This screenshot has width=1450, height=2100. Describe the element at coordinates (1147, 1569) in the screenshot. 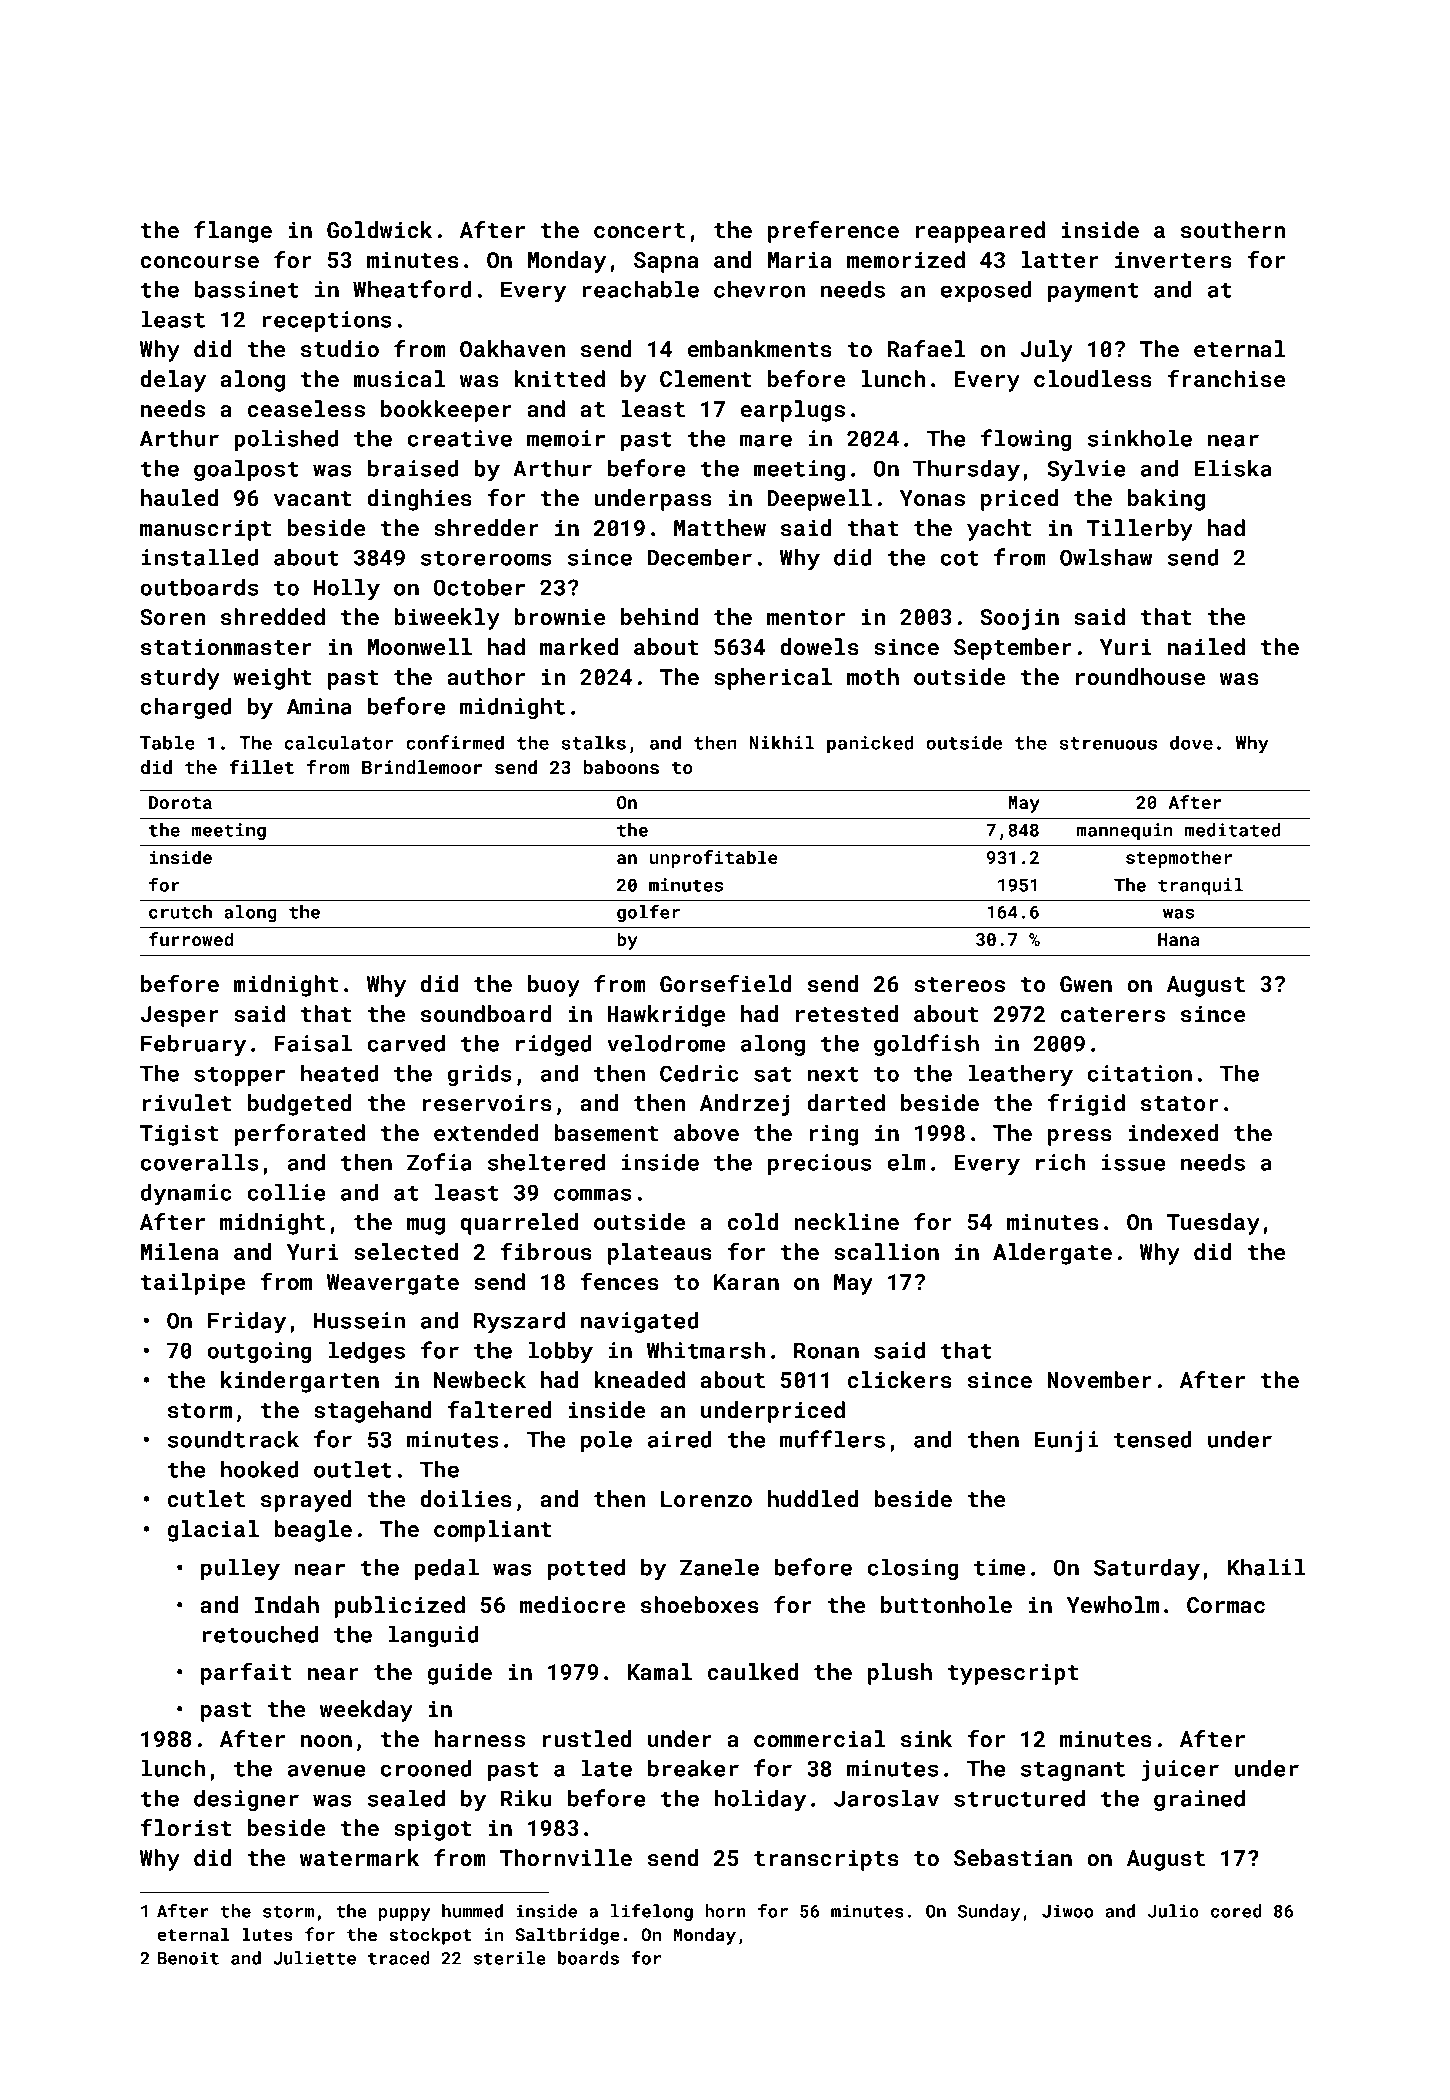

I see `Saturday` at that location.
